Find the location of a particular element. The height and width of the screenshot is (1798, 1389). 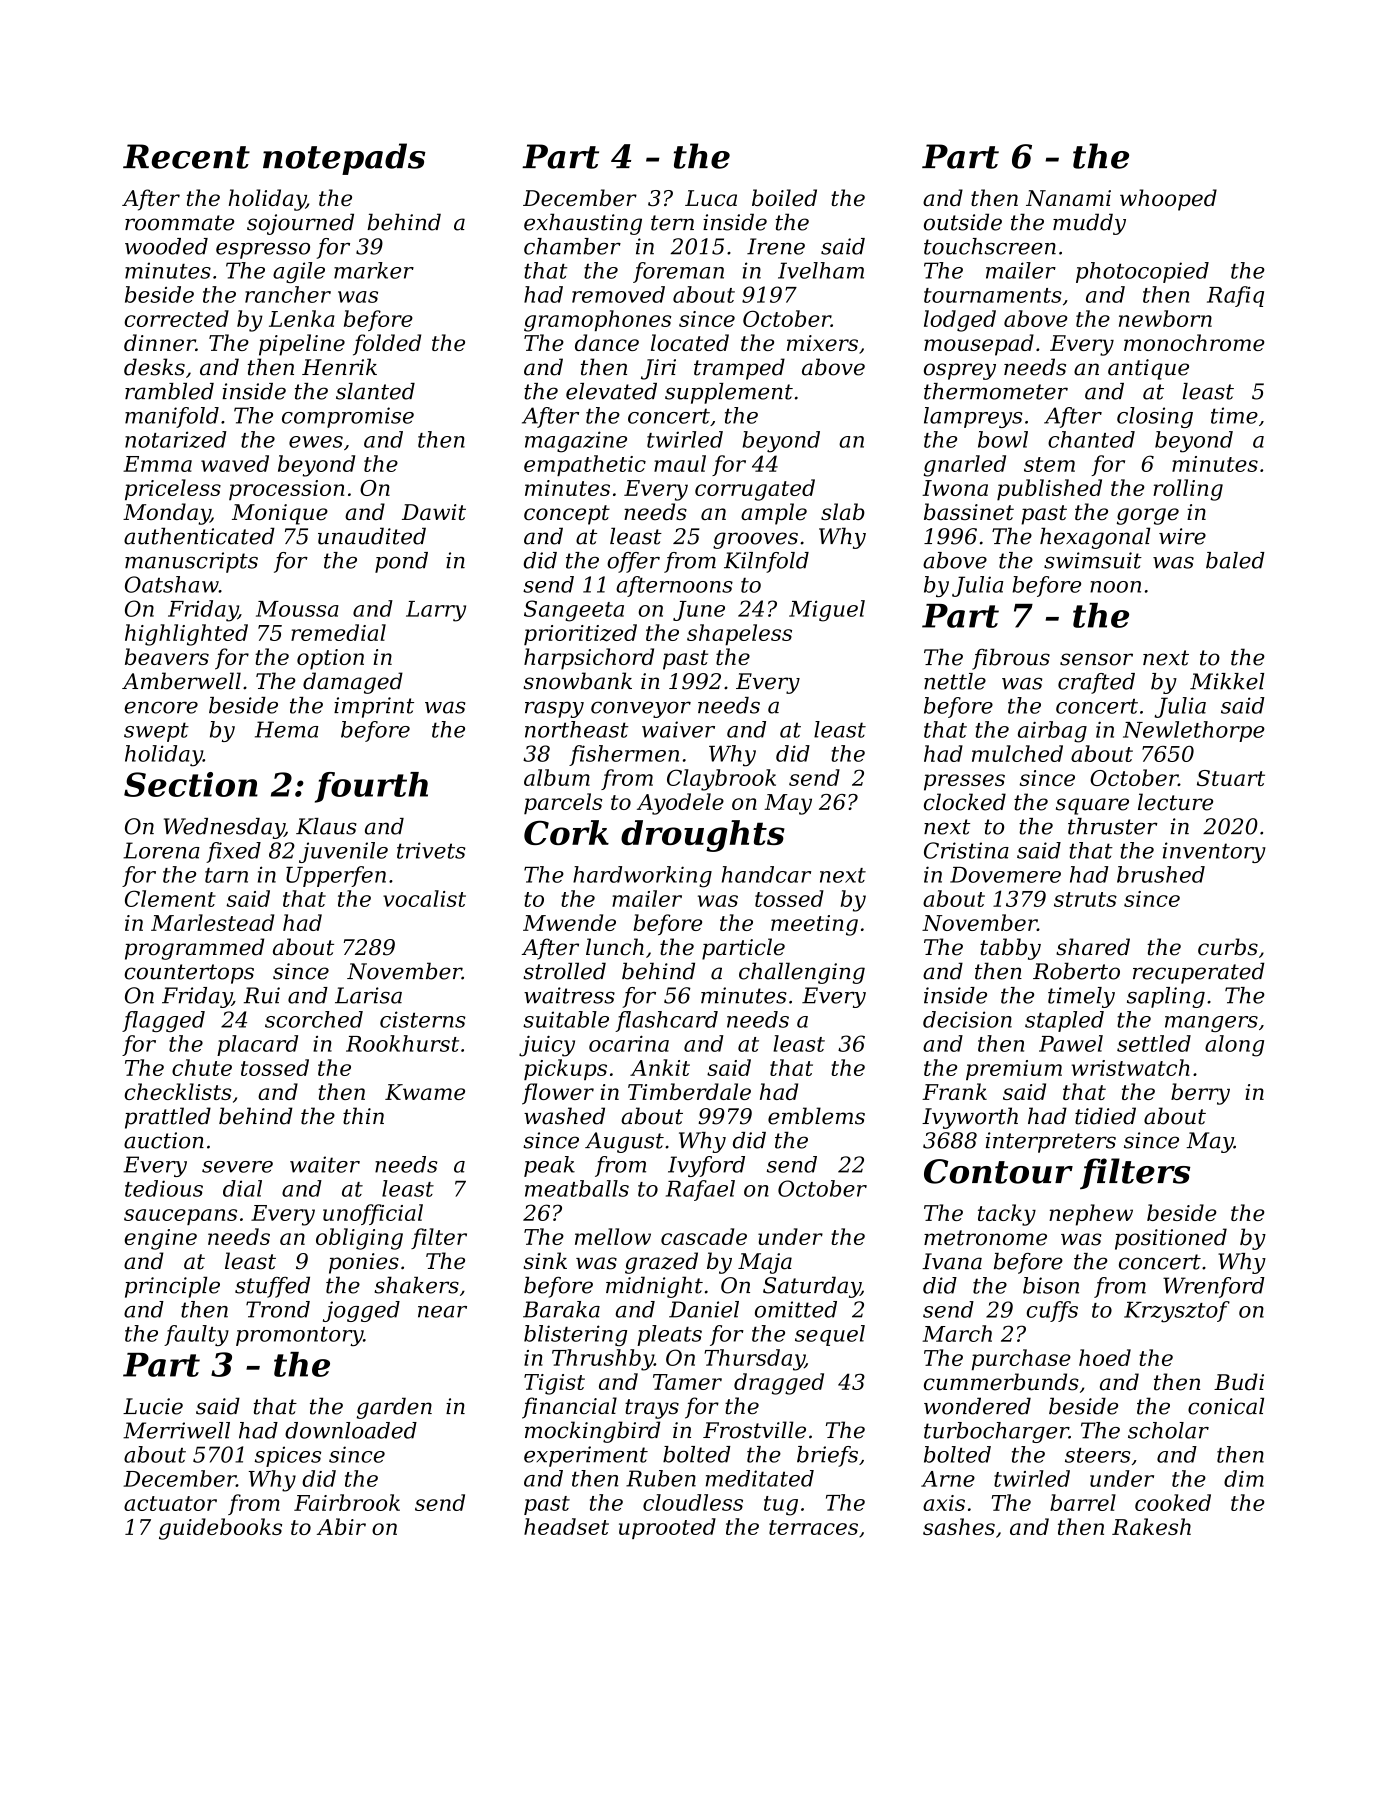

roommate is located at coordinates (179, 223).
